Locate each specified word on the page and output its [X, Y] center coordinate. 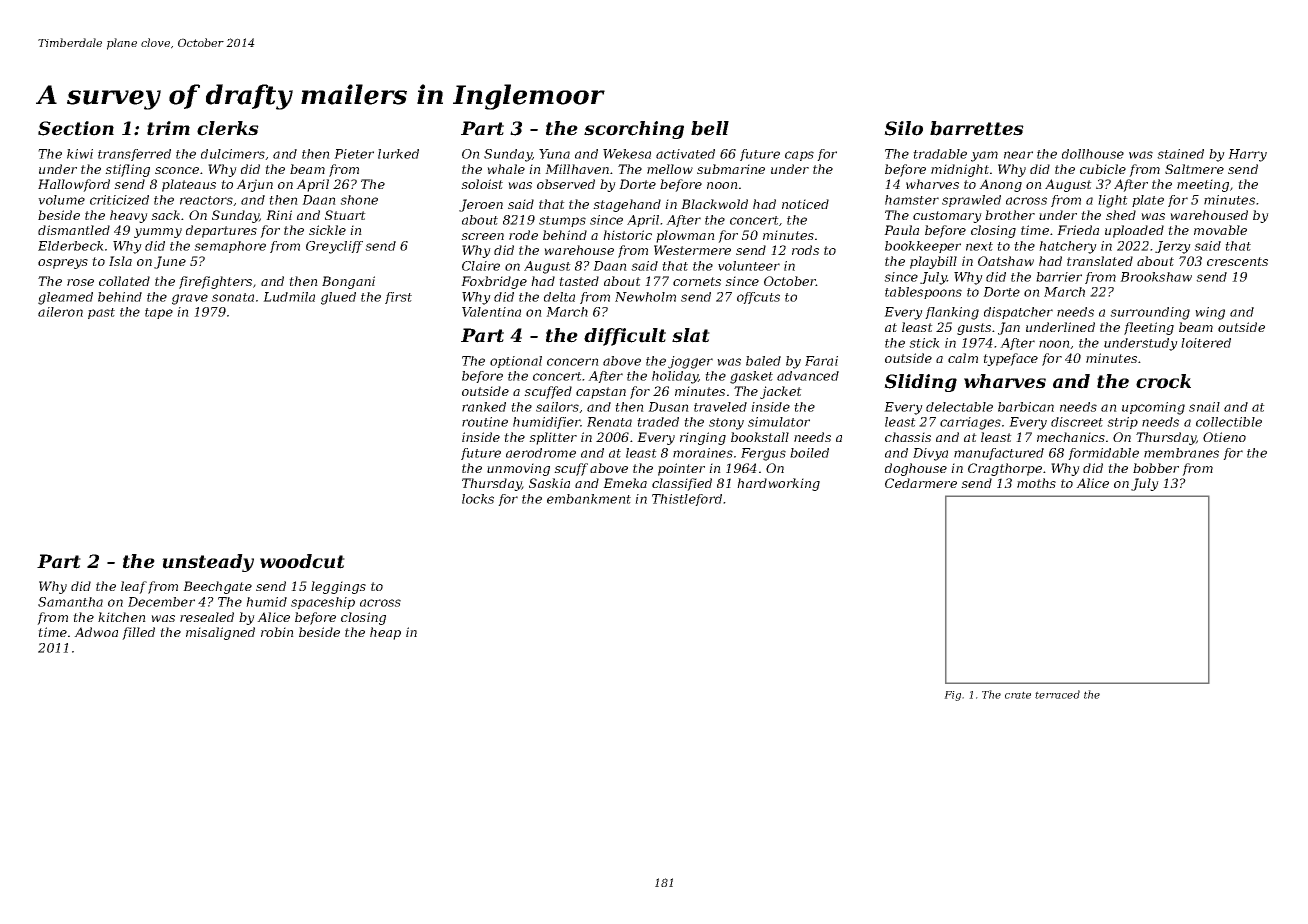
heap [385, 633]
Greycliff [334, 247]
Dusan [668, 407]
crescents [1237, 261]
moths [1036, 483]
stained [1180, 154]
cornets [697, 281]
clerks [228, 128]
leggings [338, 587]
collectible [1229, 422]
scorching [634, 130]
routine [485, 422]
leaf [134, 587]
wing [1210, 313]
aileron [60, 312]
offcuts [758, 298]
